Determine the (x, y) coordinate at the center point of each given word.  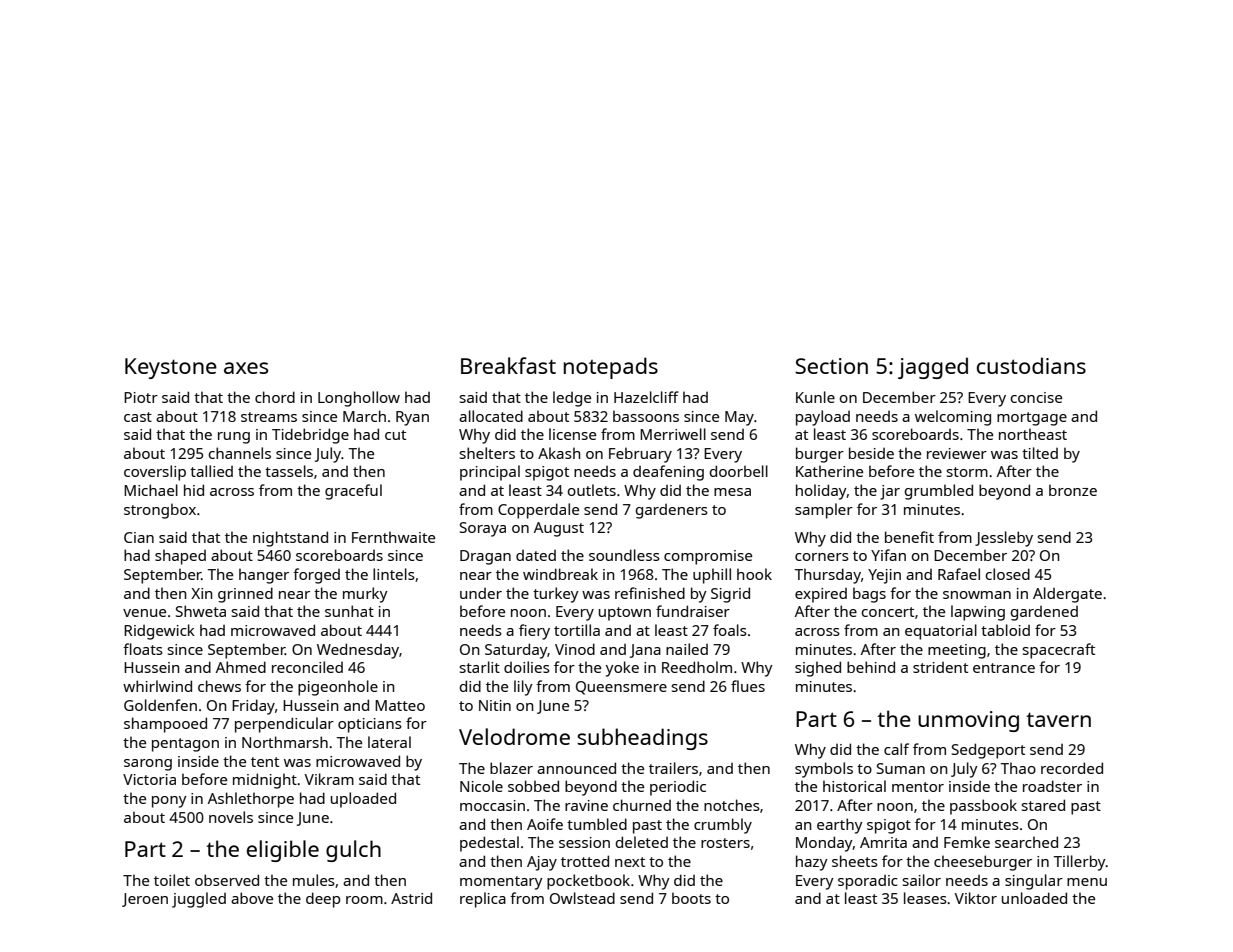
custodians (1031, 365)
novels (231, 817)
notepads (611, 368)
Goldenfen (160, 705)
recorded (1072, 768)
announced (576, 768)
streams (269, 417)
